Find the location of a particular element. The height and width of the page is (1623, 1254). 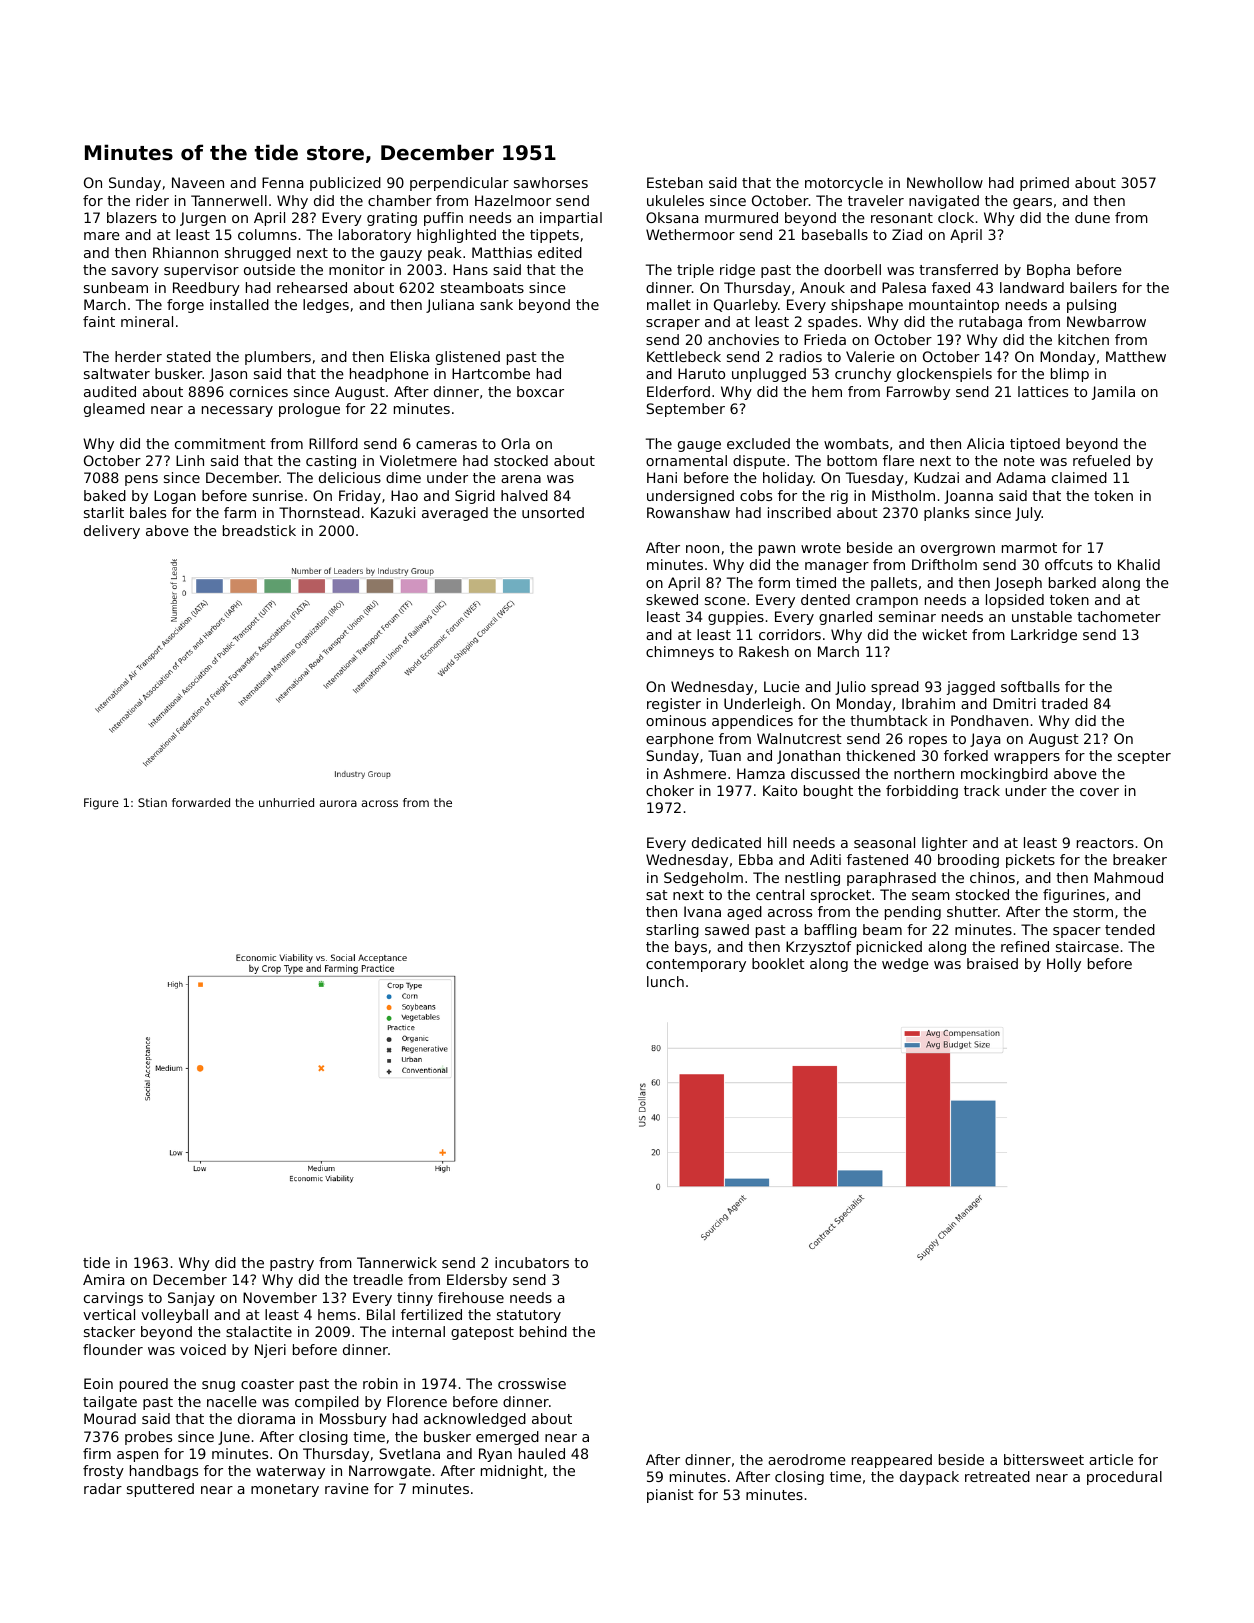

Holly is located at coordinates (1064, 965).
